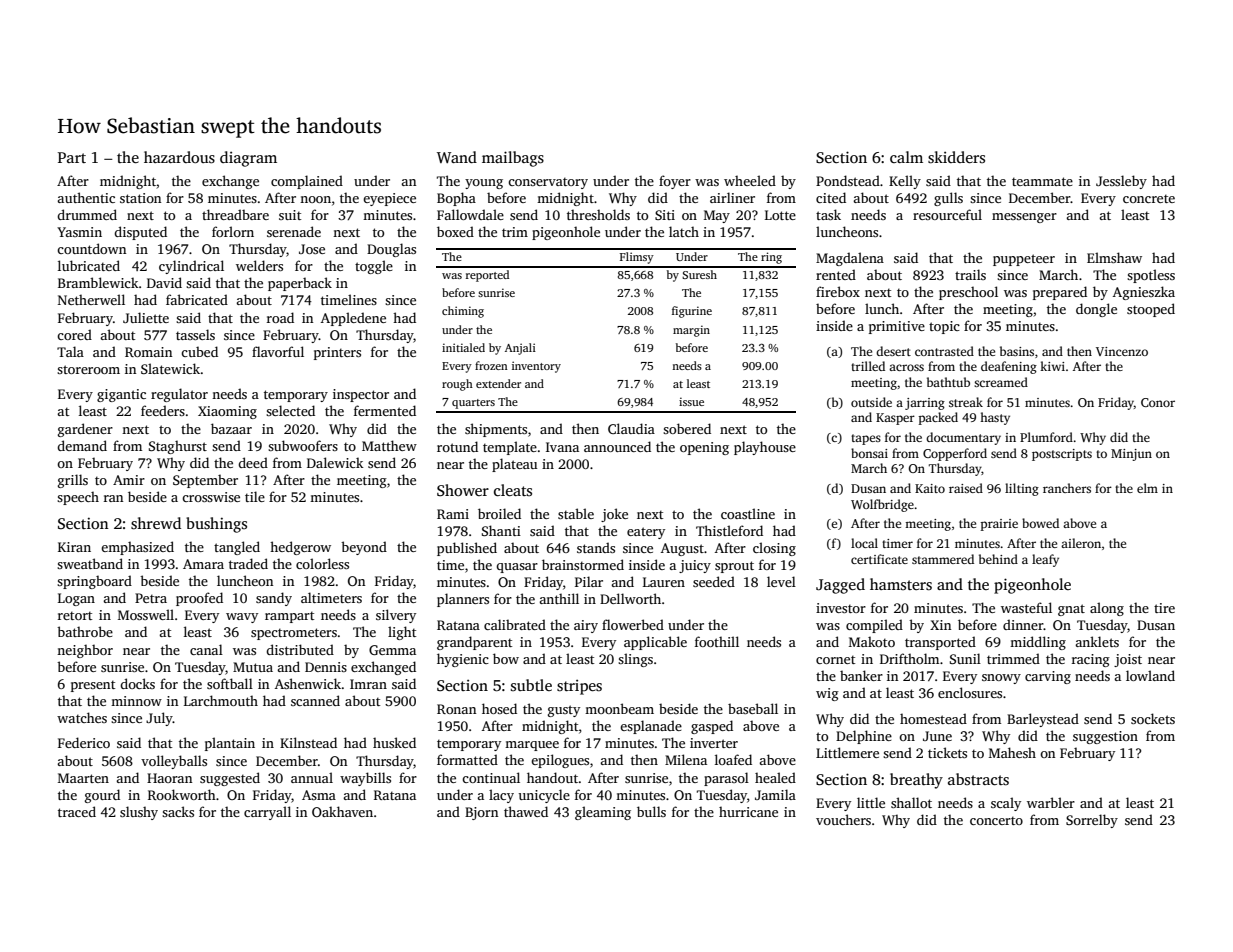  What do you see at coordinates (93, 686) in the screenshot?
I see `present` at bounding box center [93, 686].
